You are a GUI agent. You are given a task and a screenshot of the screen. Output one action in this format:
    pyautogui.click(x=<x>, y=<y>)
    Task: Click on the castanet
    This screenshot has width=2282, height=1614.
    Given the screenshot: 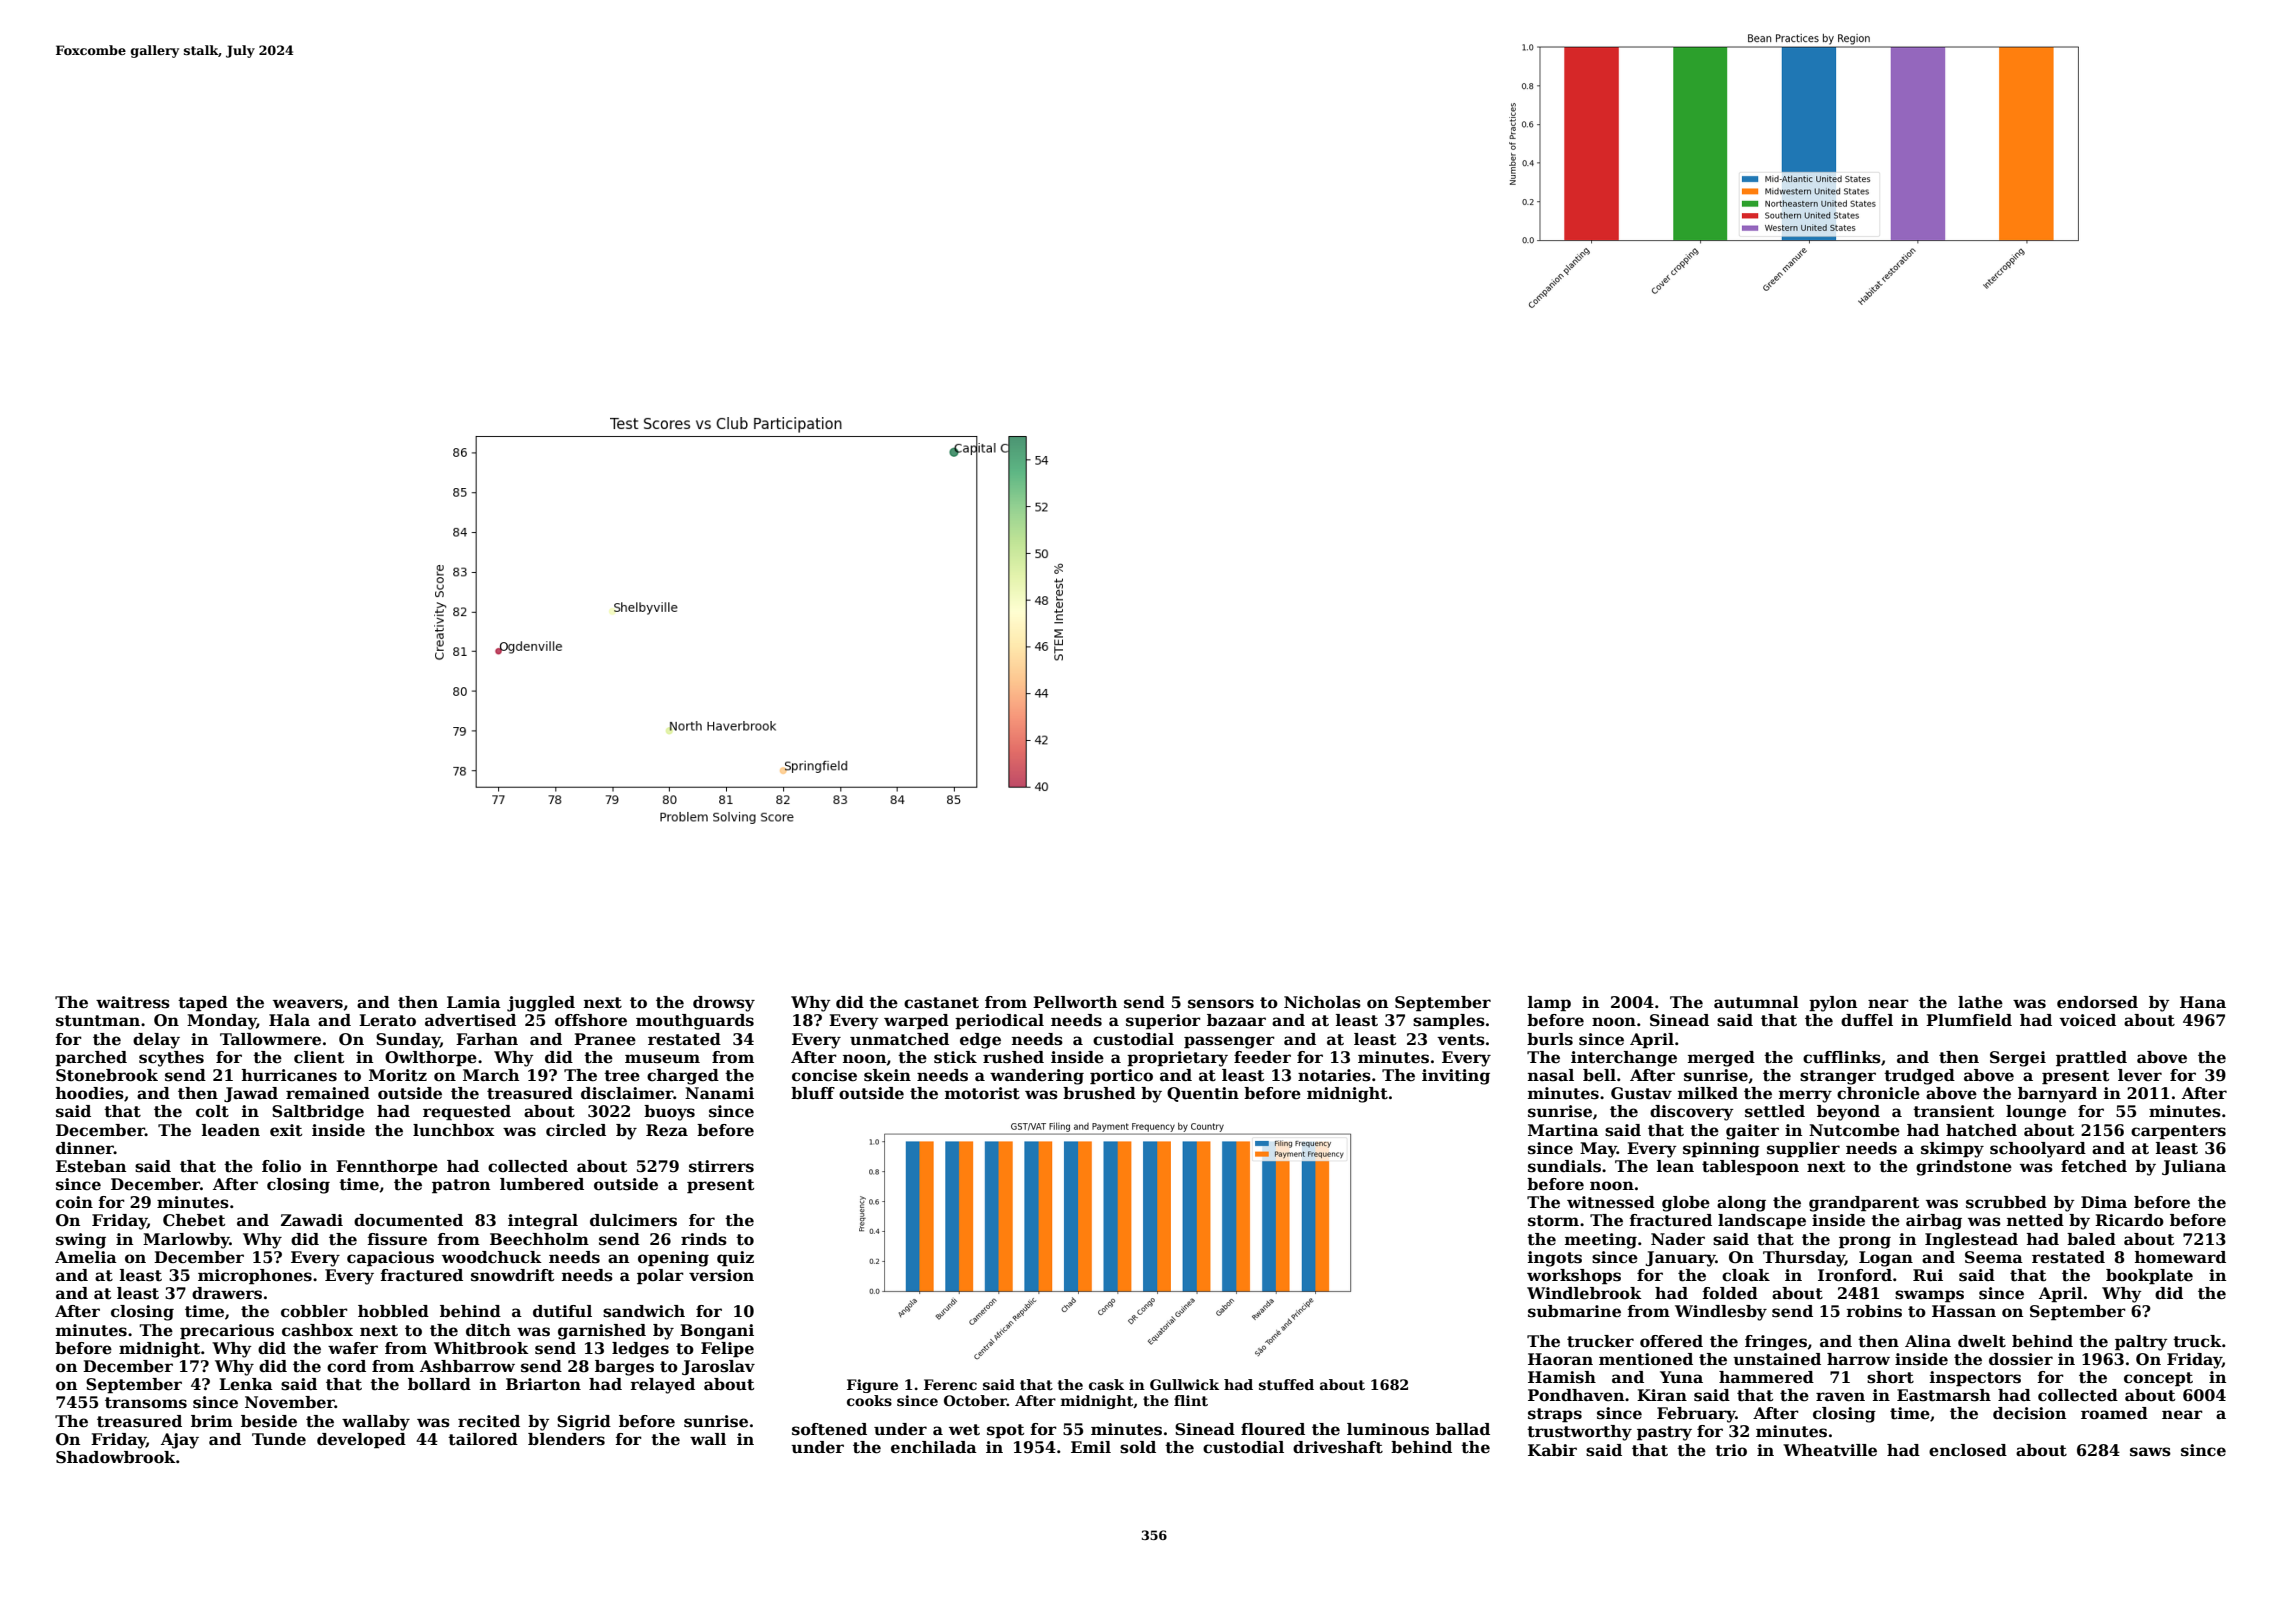 What is the action you would take?
    pyautogui.click(x=941, y=1003)
